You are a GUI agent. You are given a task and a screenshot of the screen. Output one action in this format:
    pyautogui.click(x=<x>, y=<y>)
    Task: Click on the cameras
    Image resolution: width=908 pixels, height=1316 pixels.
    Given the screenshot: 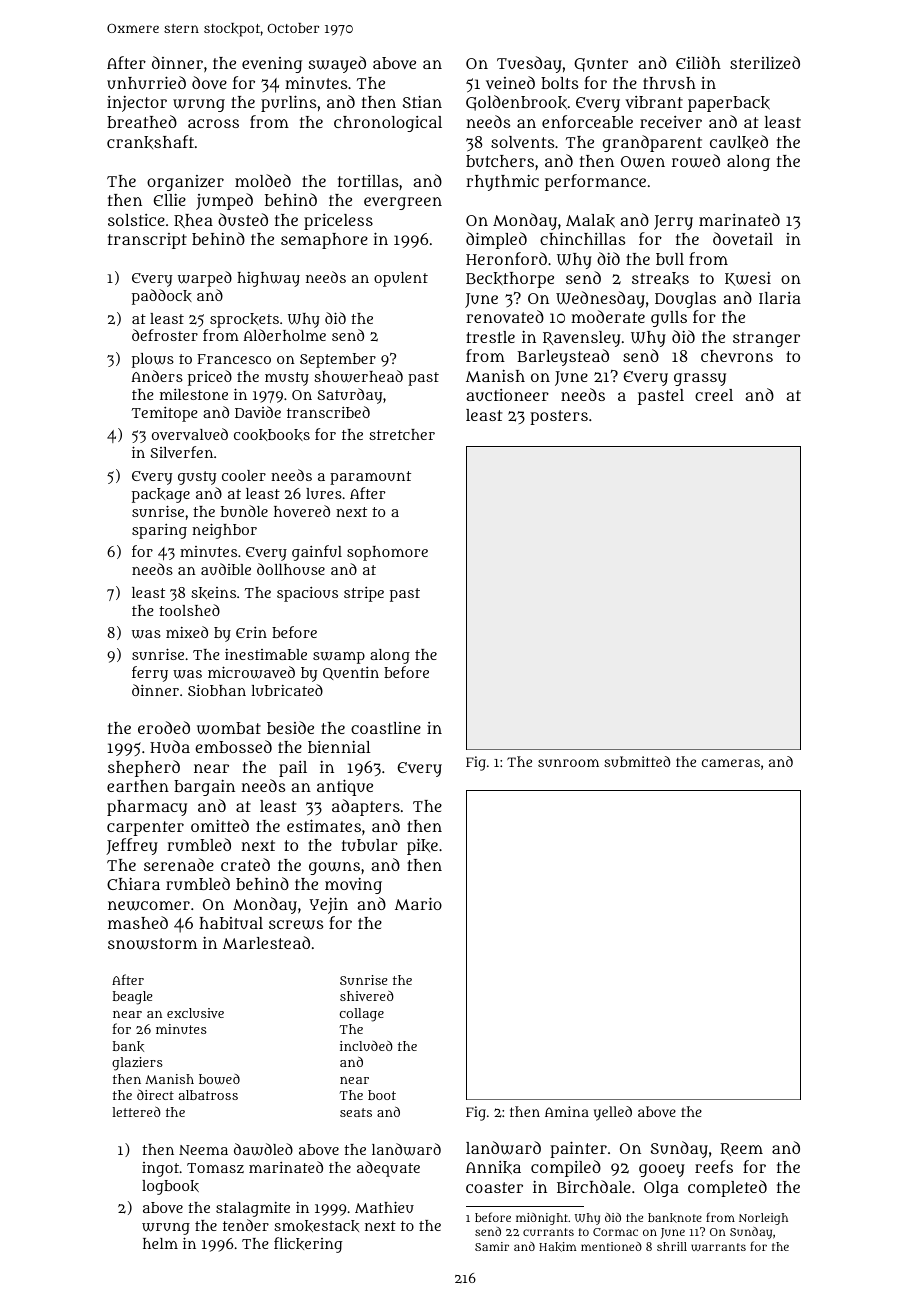 What is the action you would take?
    pyautogui.click(x=731, y=763)
